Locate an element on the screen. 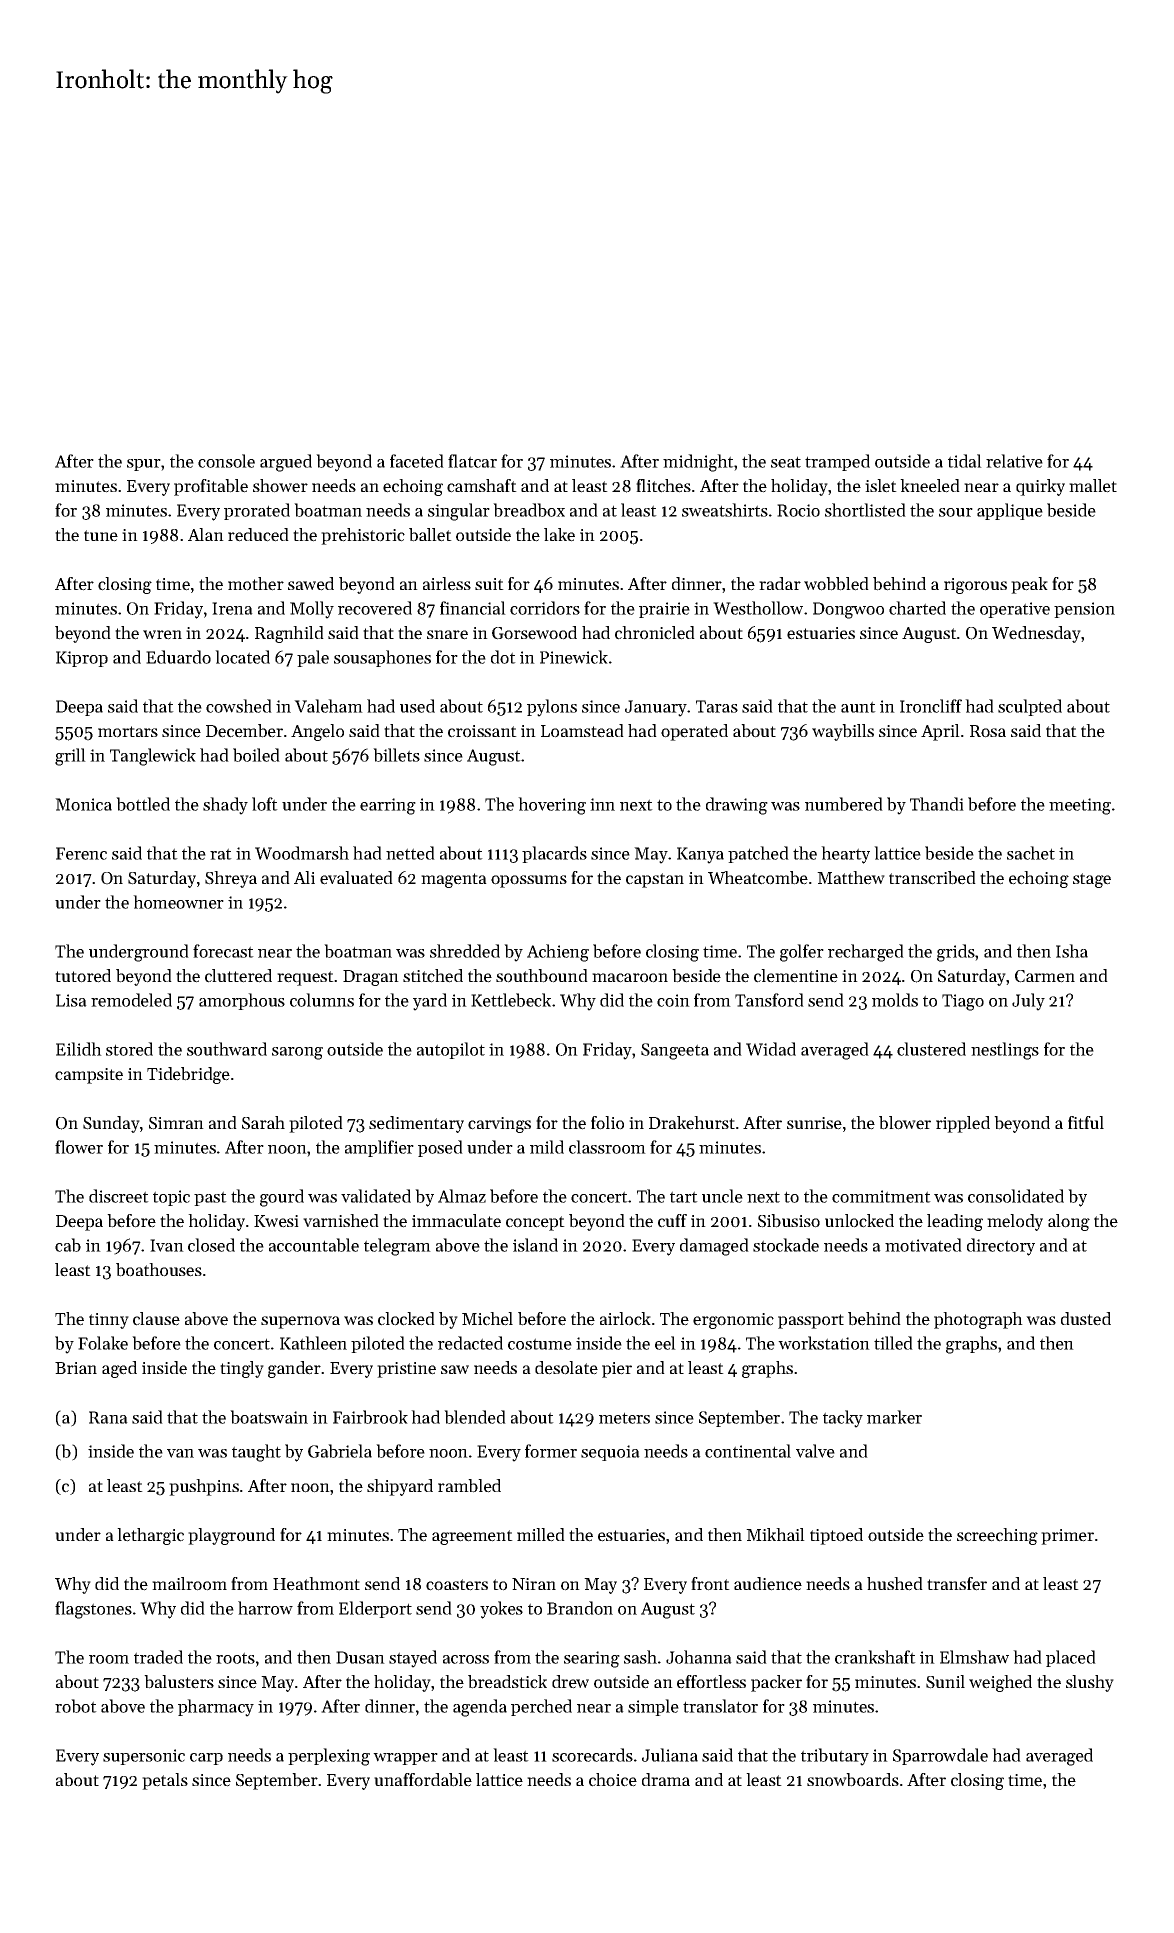 The width and height of the screenshot is (1174, 1933). snowboards is located at coordinates (853, 1780).
